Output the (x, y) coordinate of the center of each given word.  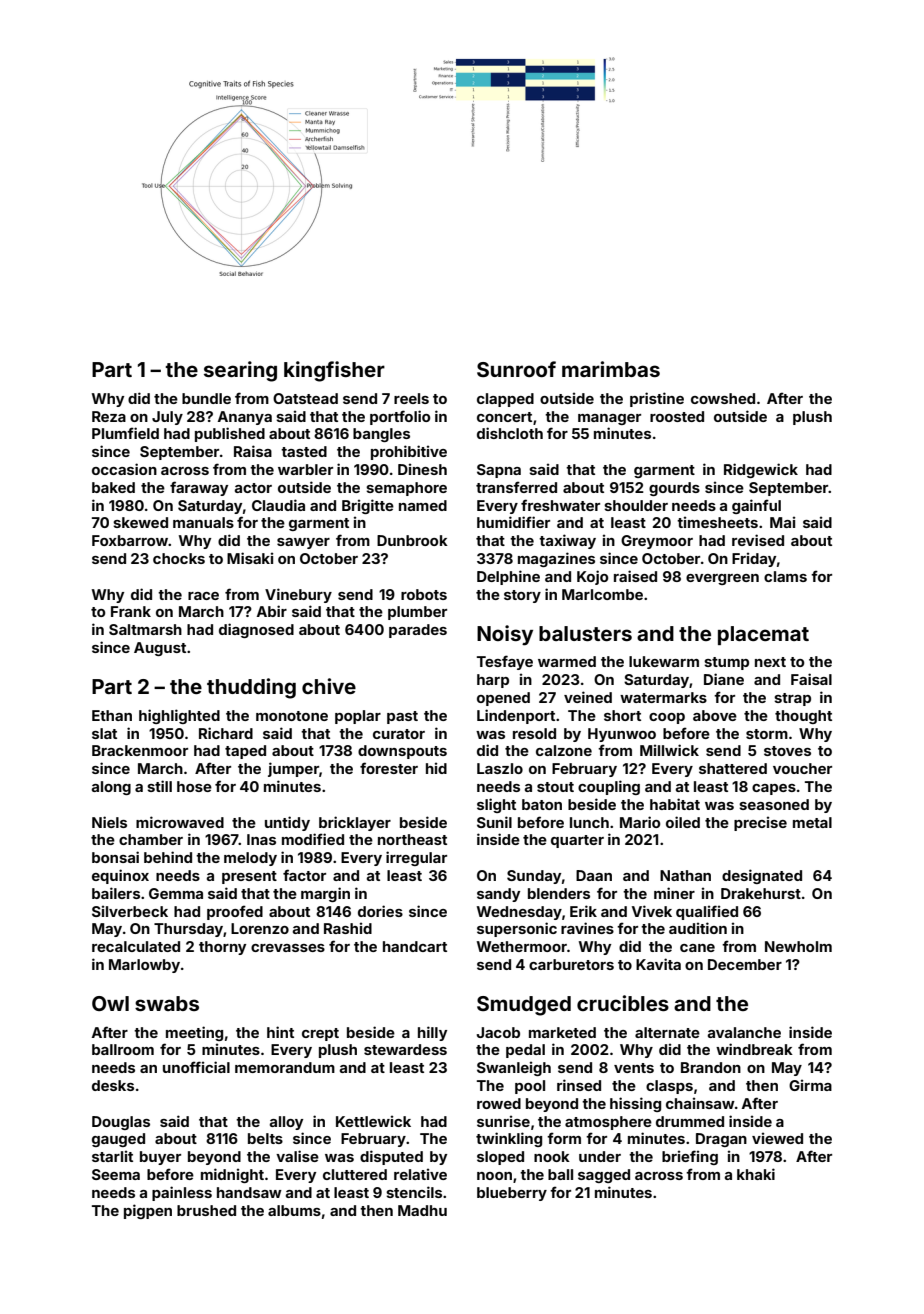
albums (294, 1210)
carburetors (571, 964)
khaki (756, 1174)
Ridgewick (761, 470)
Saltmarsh (145, 629)
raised (635, 576)
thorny (222, 948)
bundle (206, 398)
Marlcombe (602, 594)
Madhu (422, 1210)
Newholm (798, 946)
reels (411, 398)
